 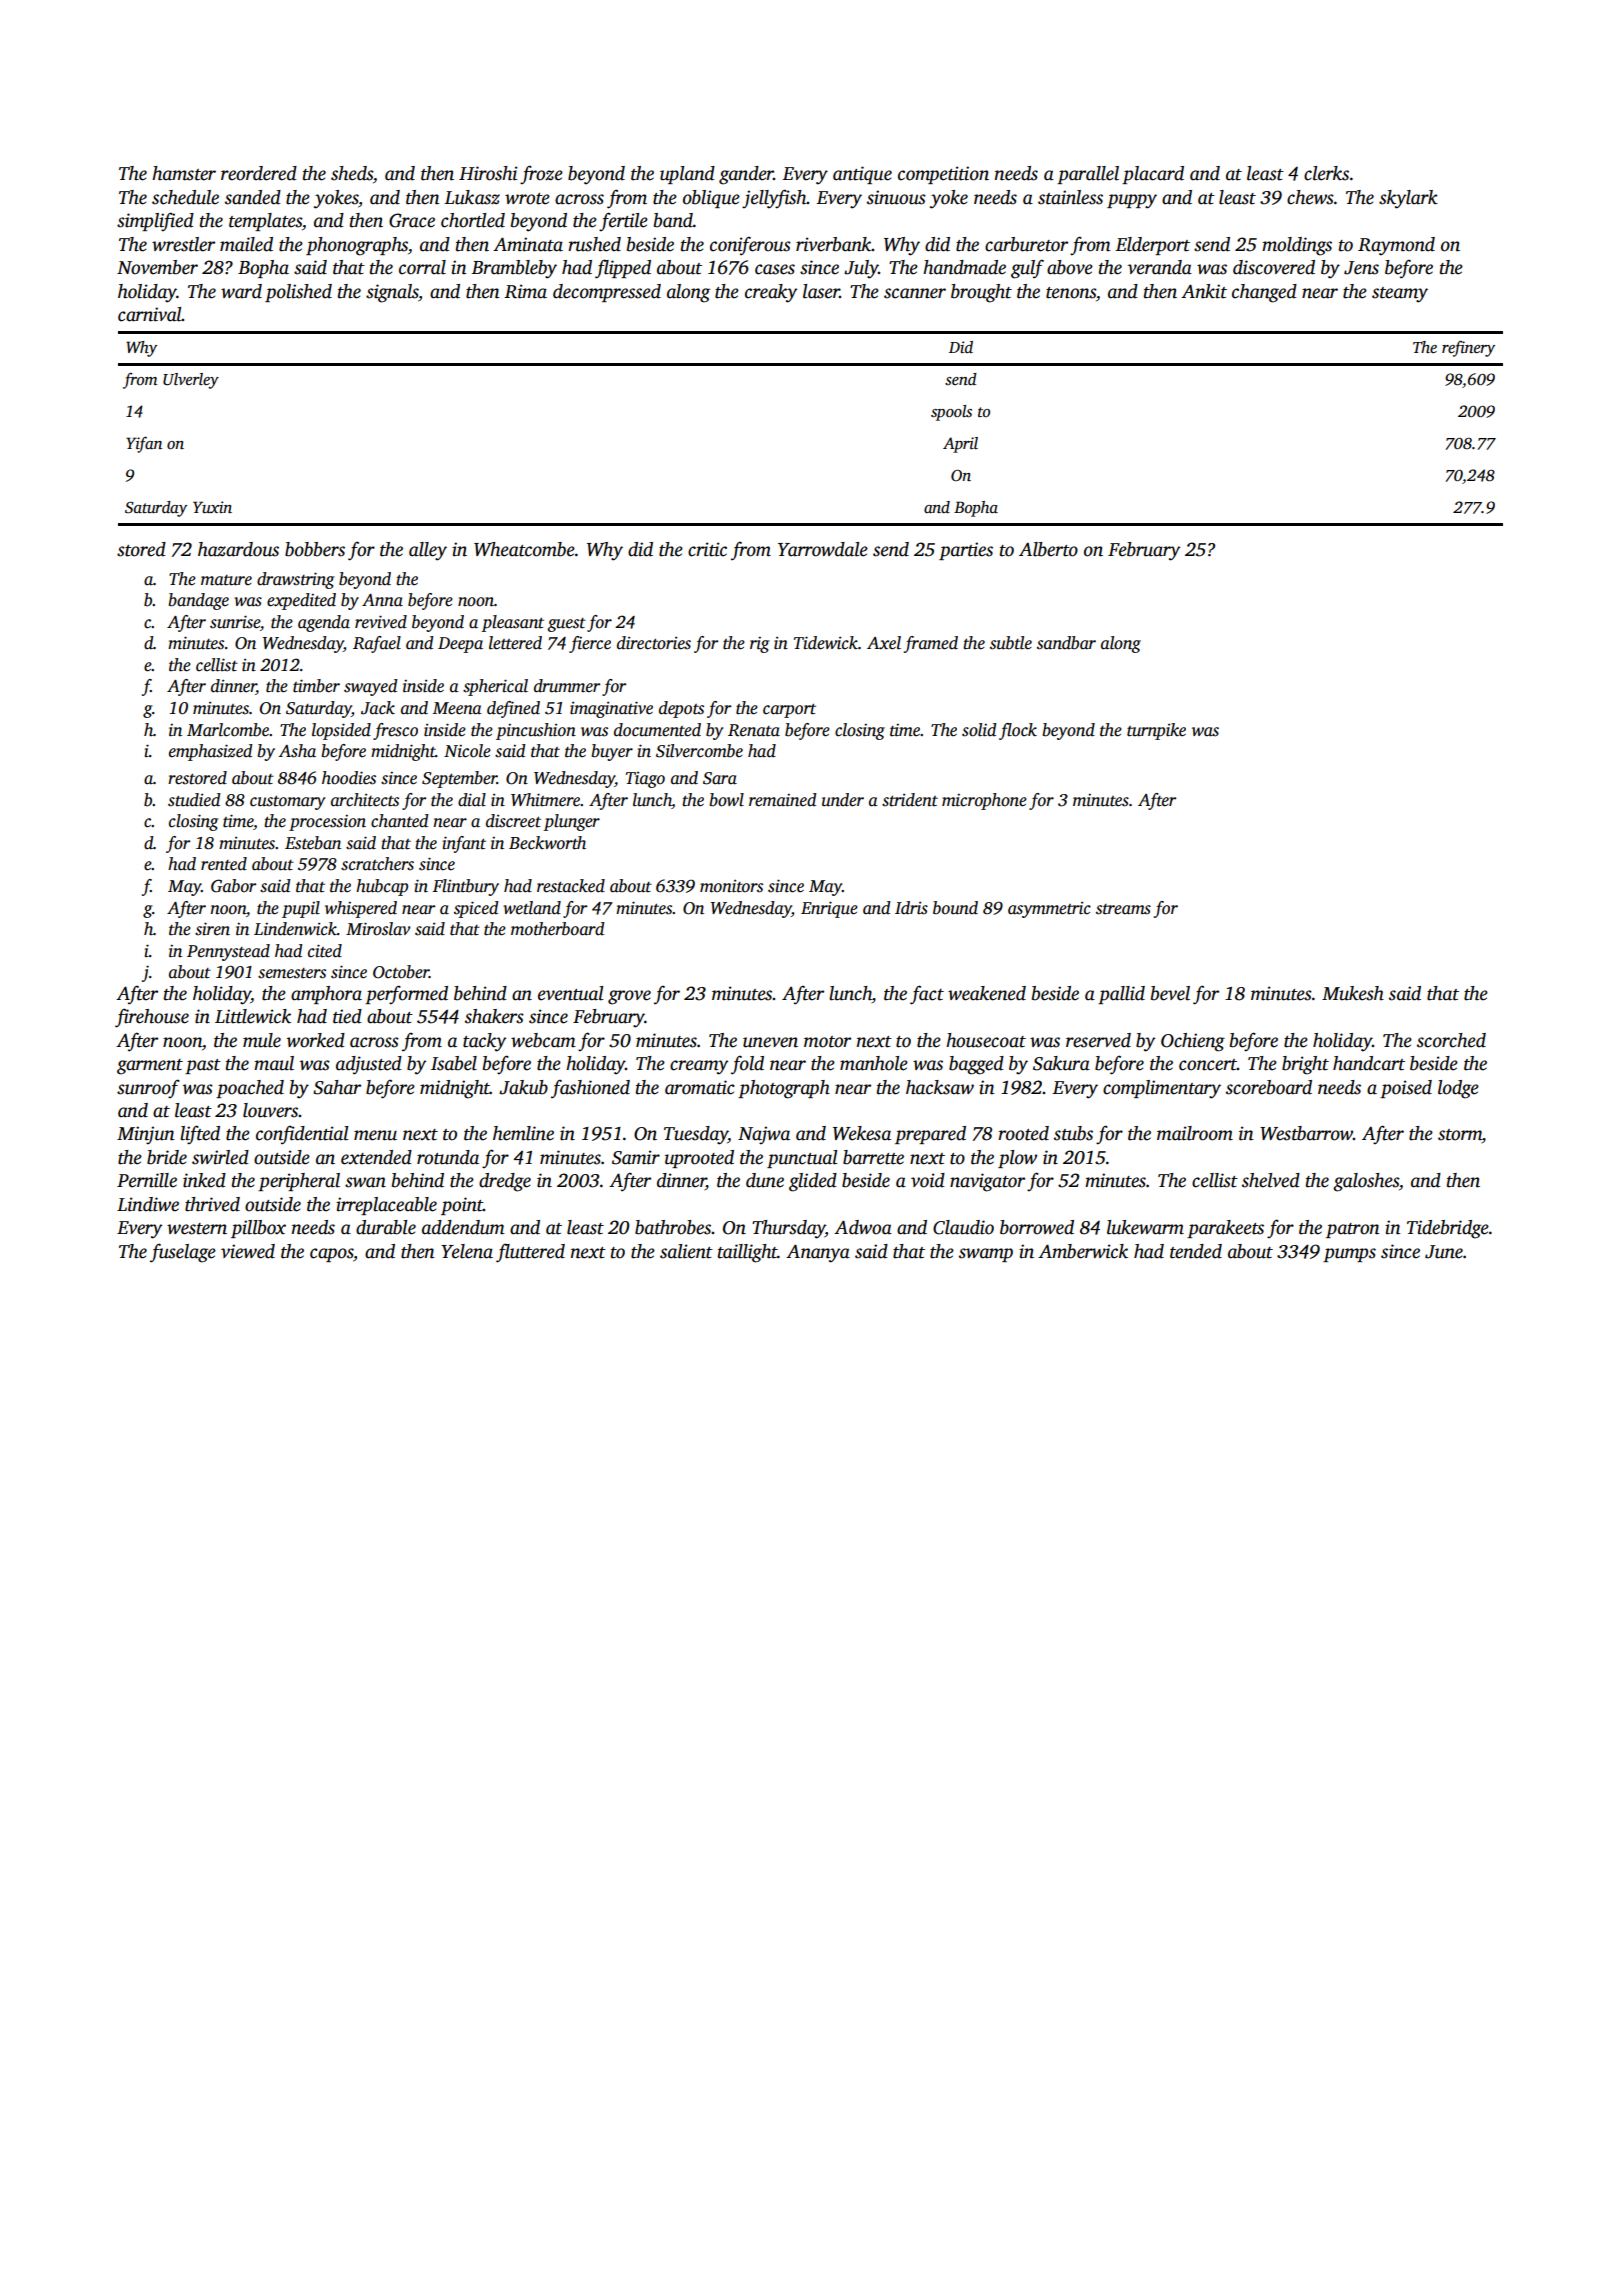 What do you see at coordinates (1353, 993) in the screenshot?
I see `Mukesh` at bounding box center [1353, 993].
